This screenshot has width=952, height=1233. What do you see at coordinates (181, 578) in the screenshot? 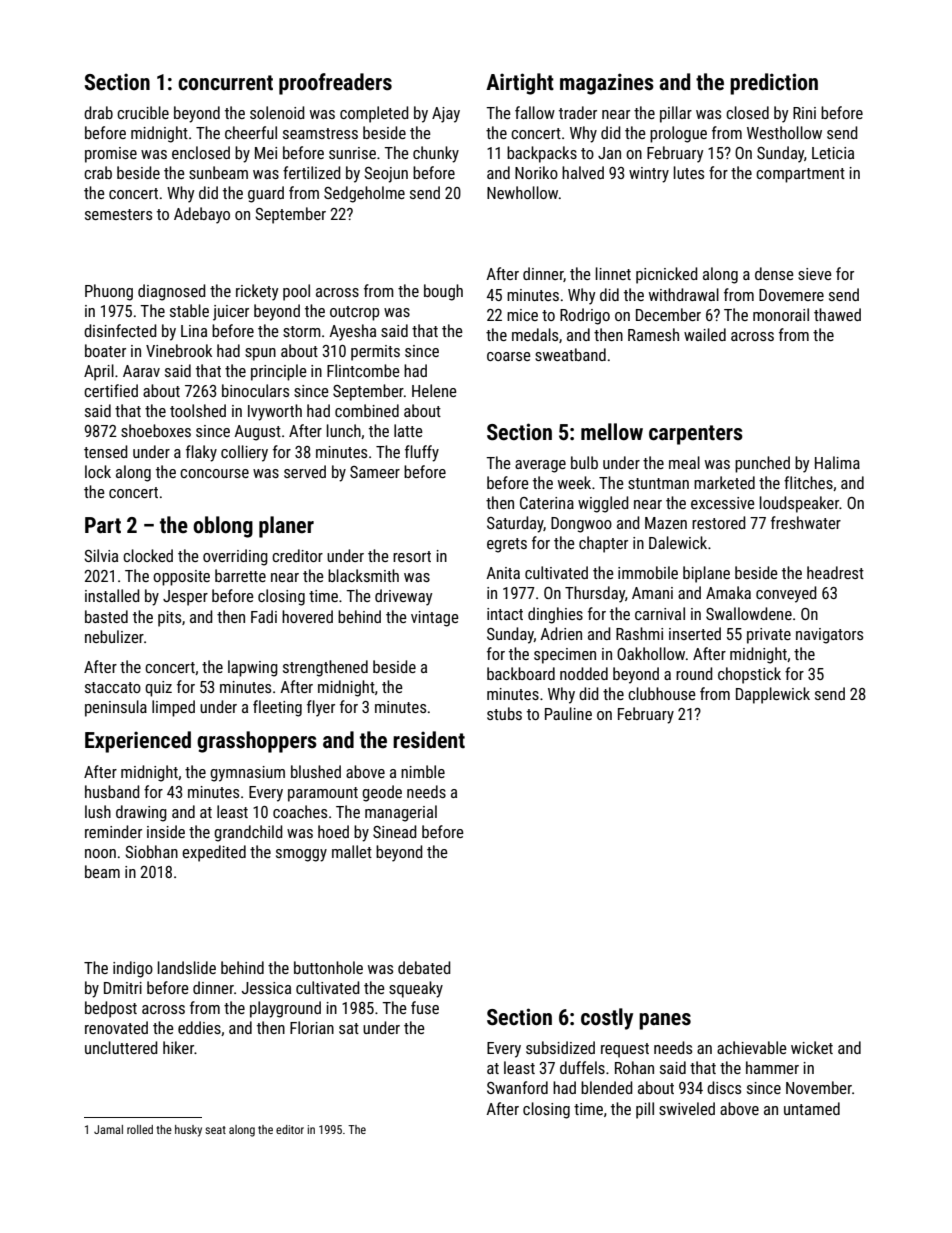
I see `opposite` at bounding box center [181, 578].
